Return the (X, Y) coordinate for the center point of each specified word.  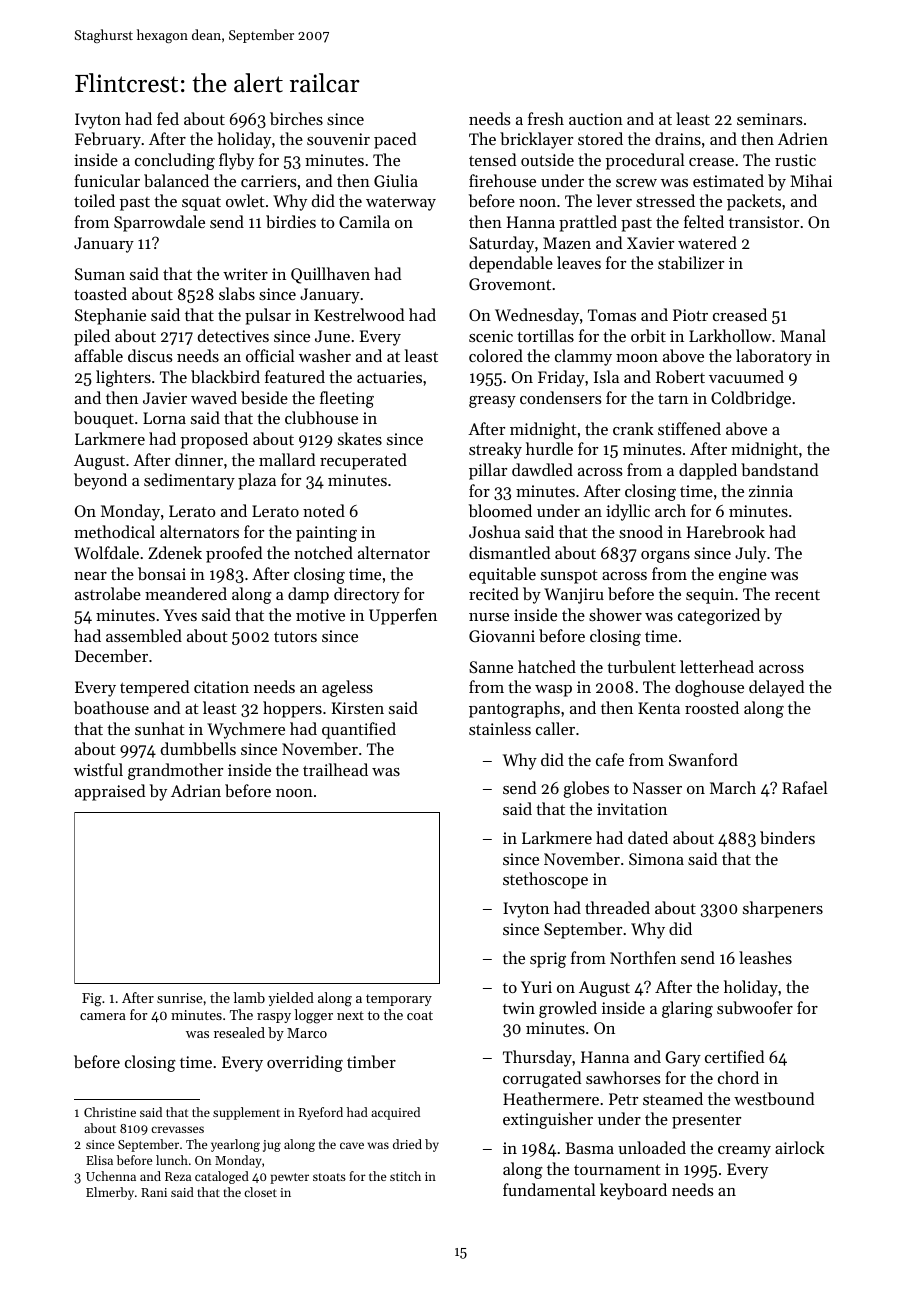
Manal (803, 335)
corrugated (542, 1079)
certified (734, 1056)
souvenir (338, 139)
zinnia (771, 491)
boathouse (111, 707)
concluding (175, 161)
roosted (712, 707)
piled (92, 337)
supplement (246, 1113)
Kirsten (358, 708)
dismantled (509, 552)
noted (324, 510)
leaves (579, 262)
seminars (770, 119)
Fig (92, 1000)
